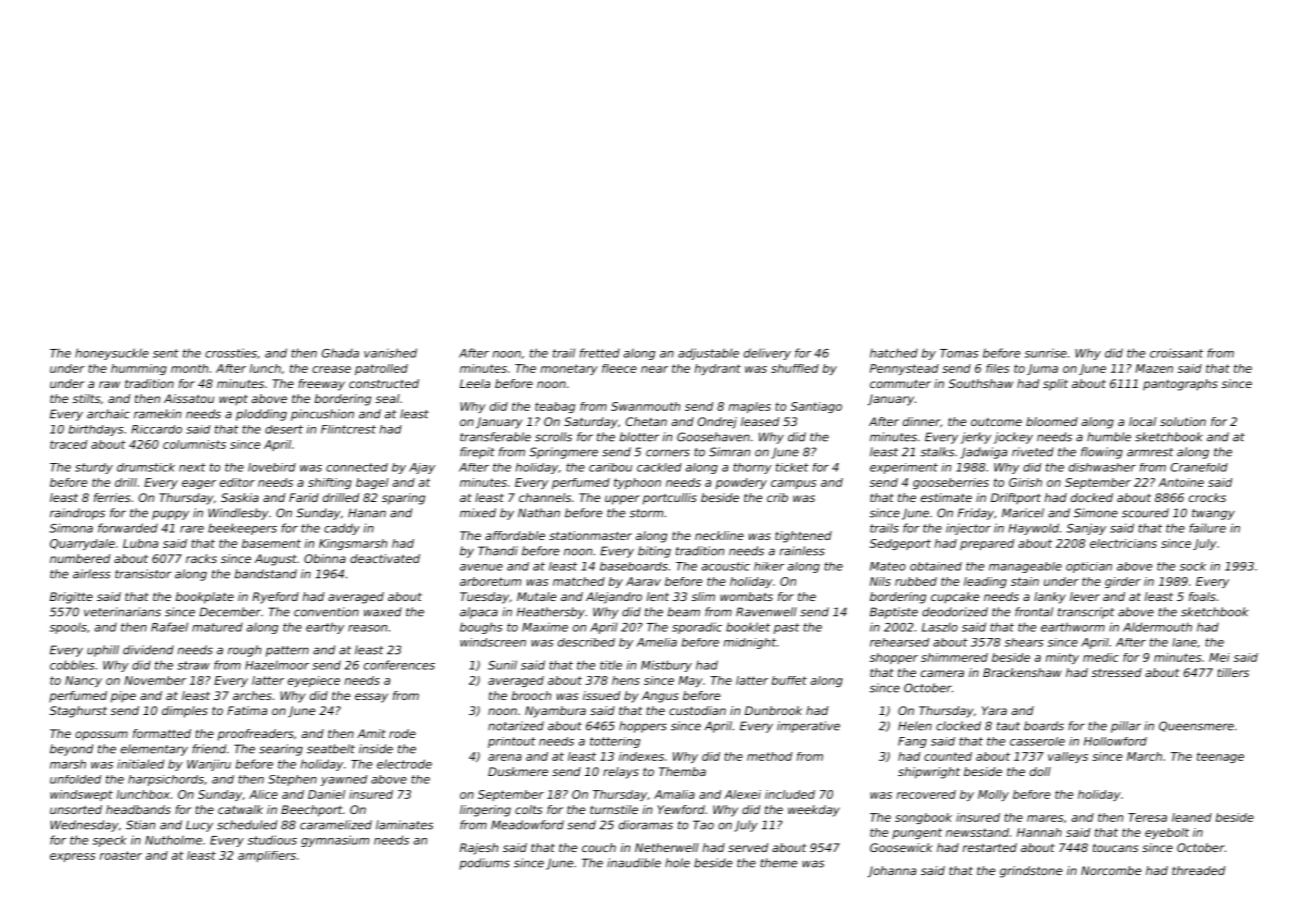  Describe the element at coordinates (231, 353) in the image. I see `crossties` at that location.
